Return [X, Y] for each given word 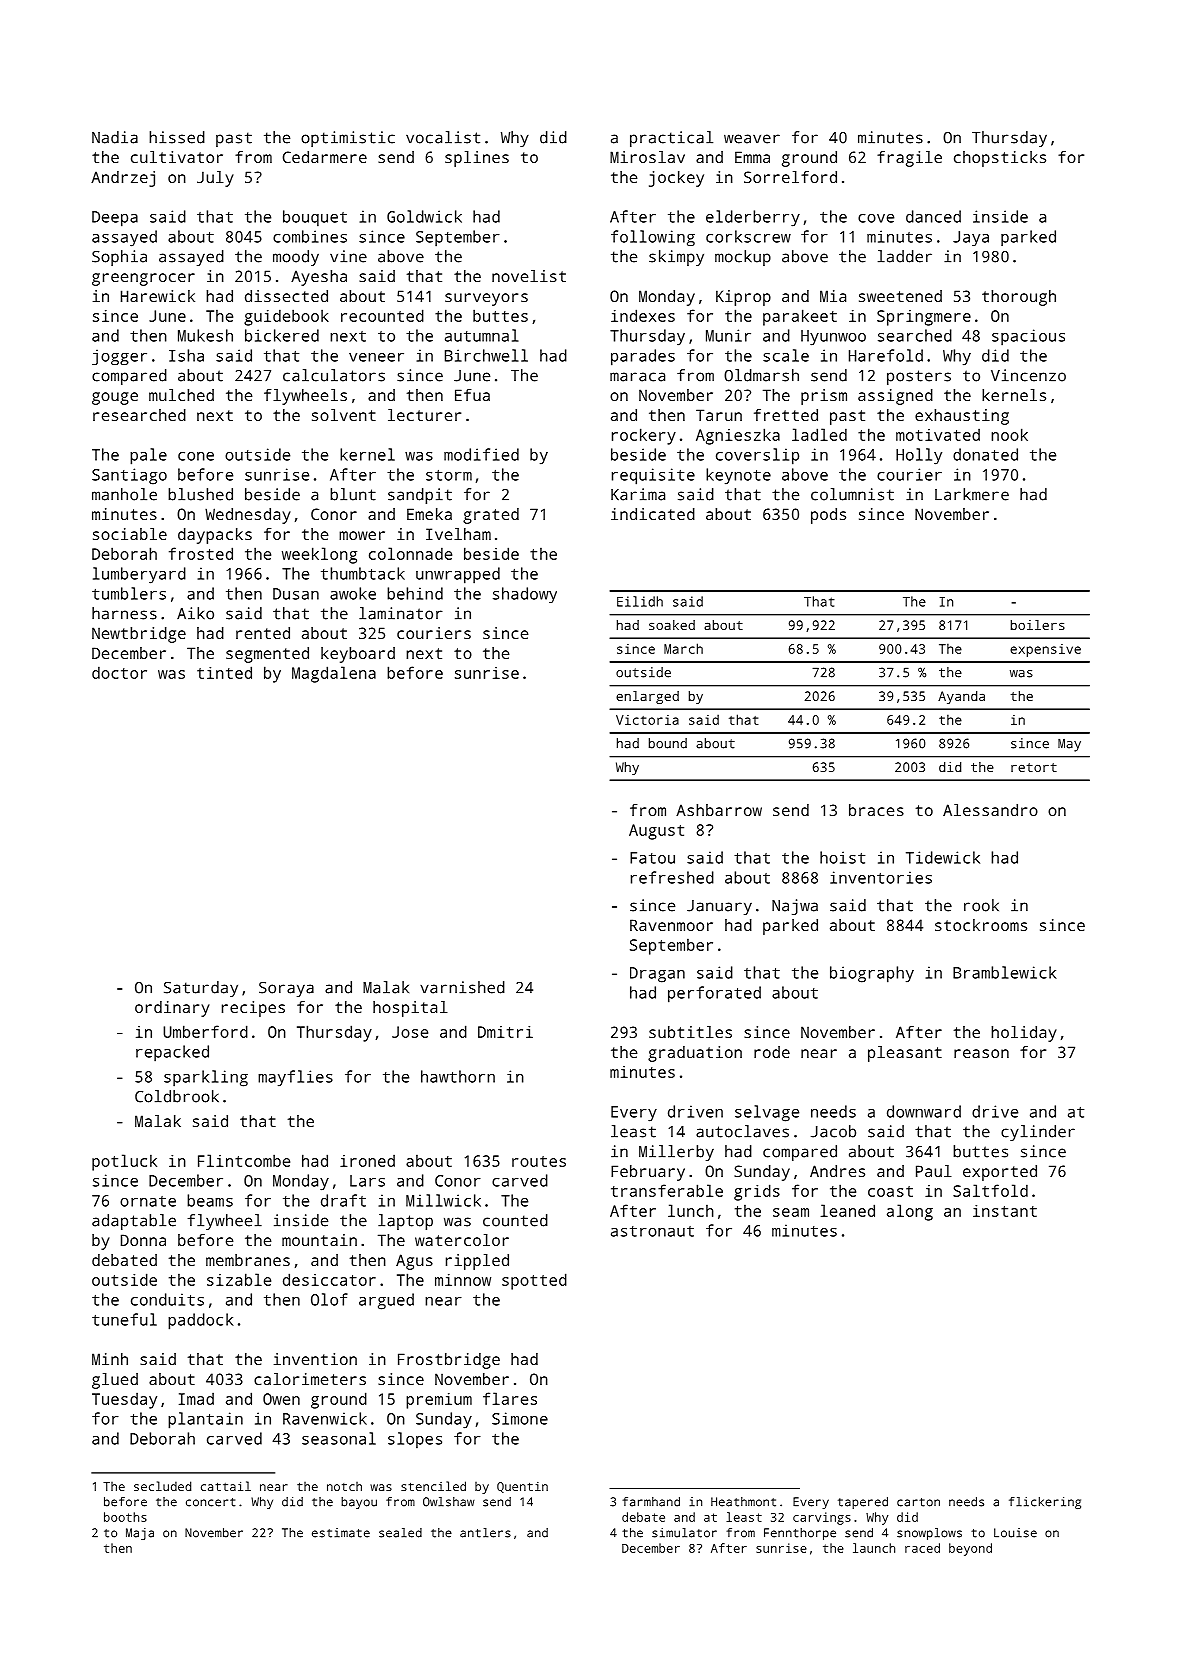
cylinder [1038, 1133]
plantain [205, 1420]
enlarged [647, 697]
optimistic [348, 139]
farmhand [651, 1502]
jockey [676, 179]
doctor [119, 672]
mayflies [295, 1078]
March [683, 648]
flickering [1045, 1503]
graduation [695, 1054]
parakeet [800, 317]
